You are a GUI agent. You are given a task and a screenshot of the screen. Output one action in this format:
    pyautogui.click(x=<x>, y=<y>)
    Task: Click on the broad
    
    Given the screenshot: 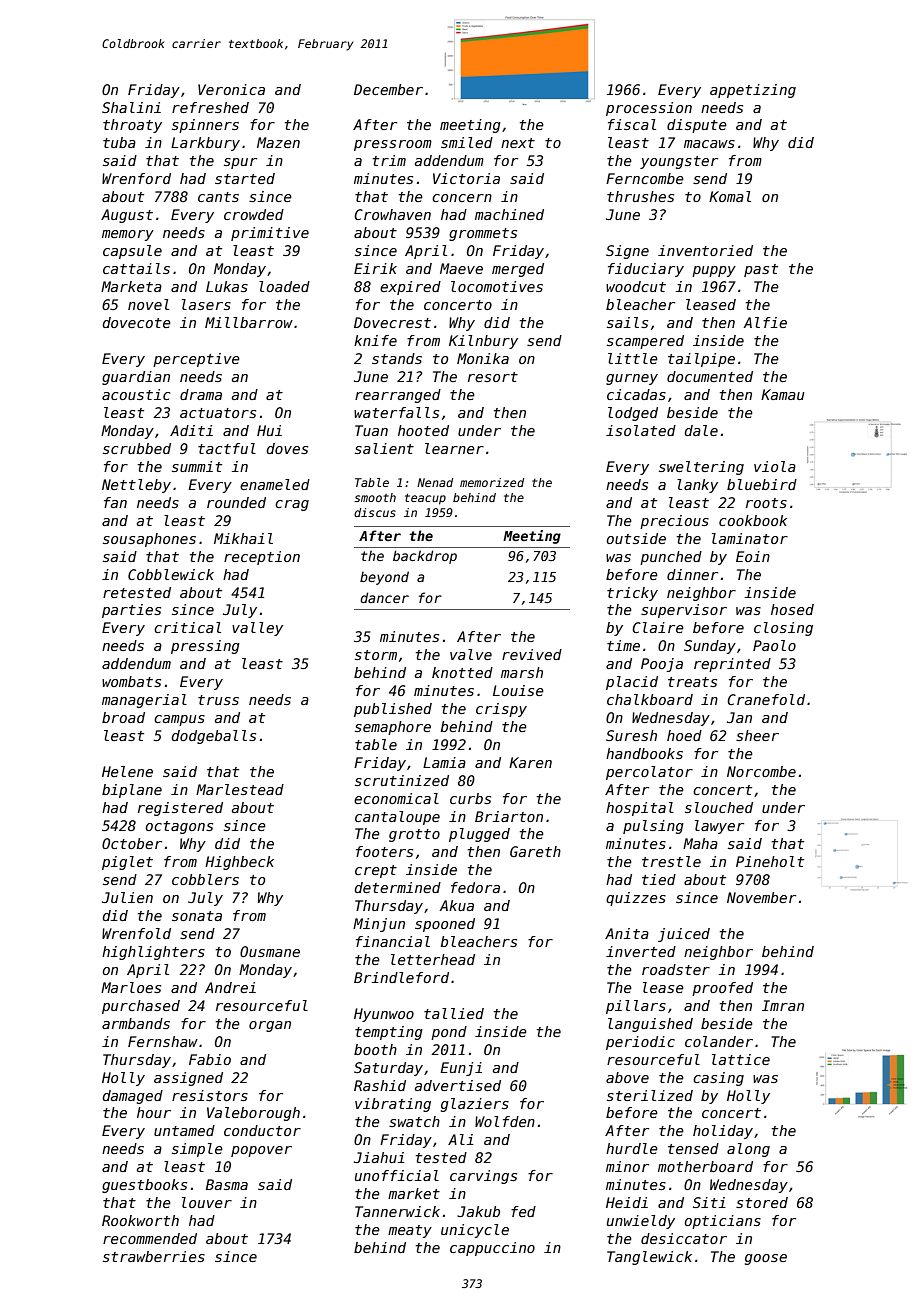 What is the action you would take?
    pyautogui.click(x=123, y=717)
